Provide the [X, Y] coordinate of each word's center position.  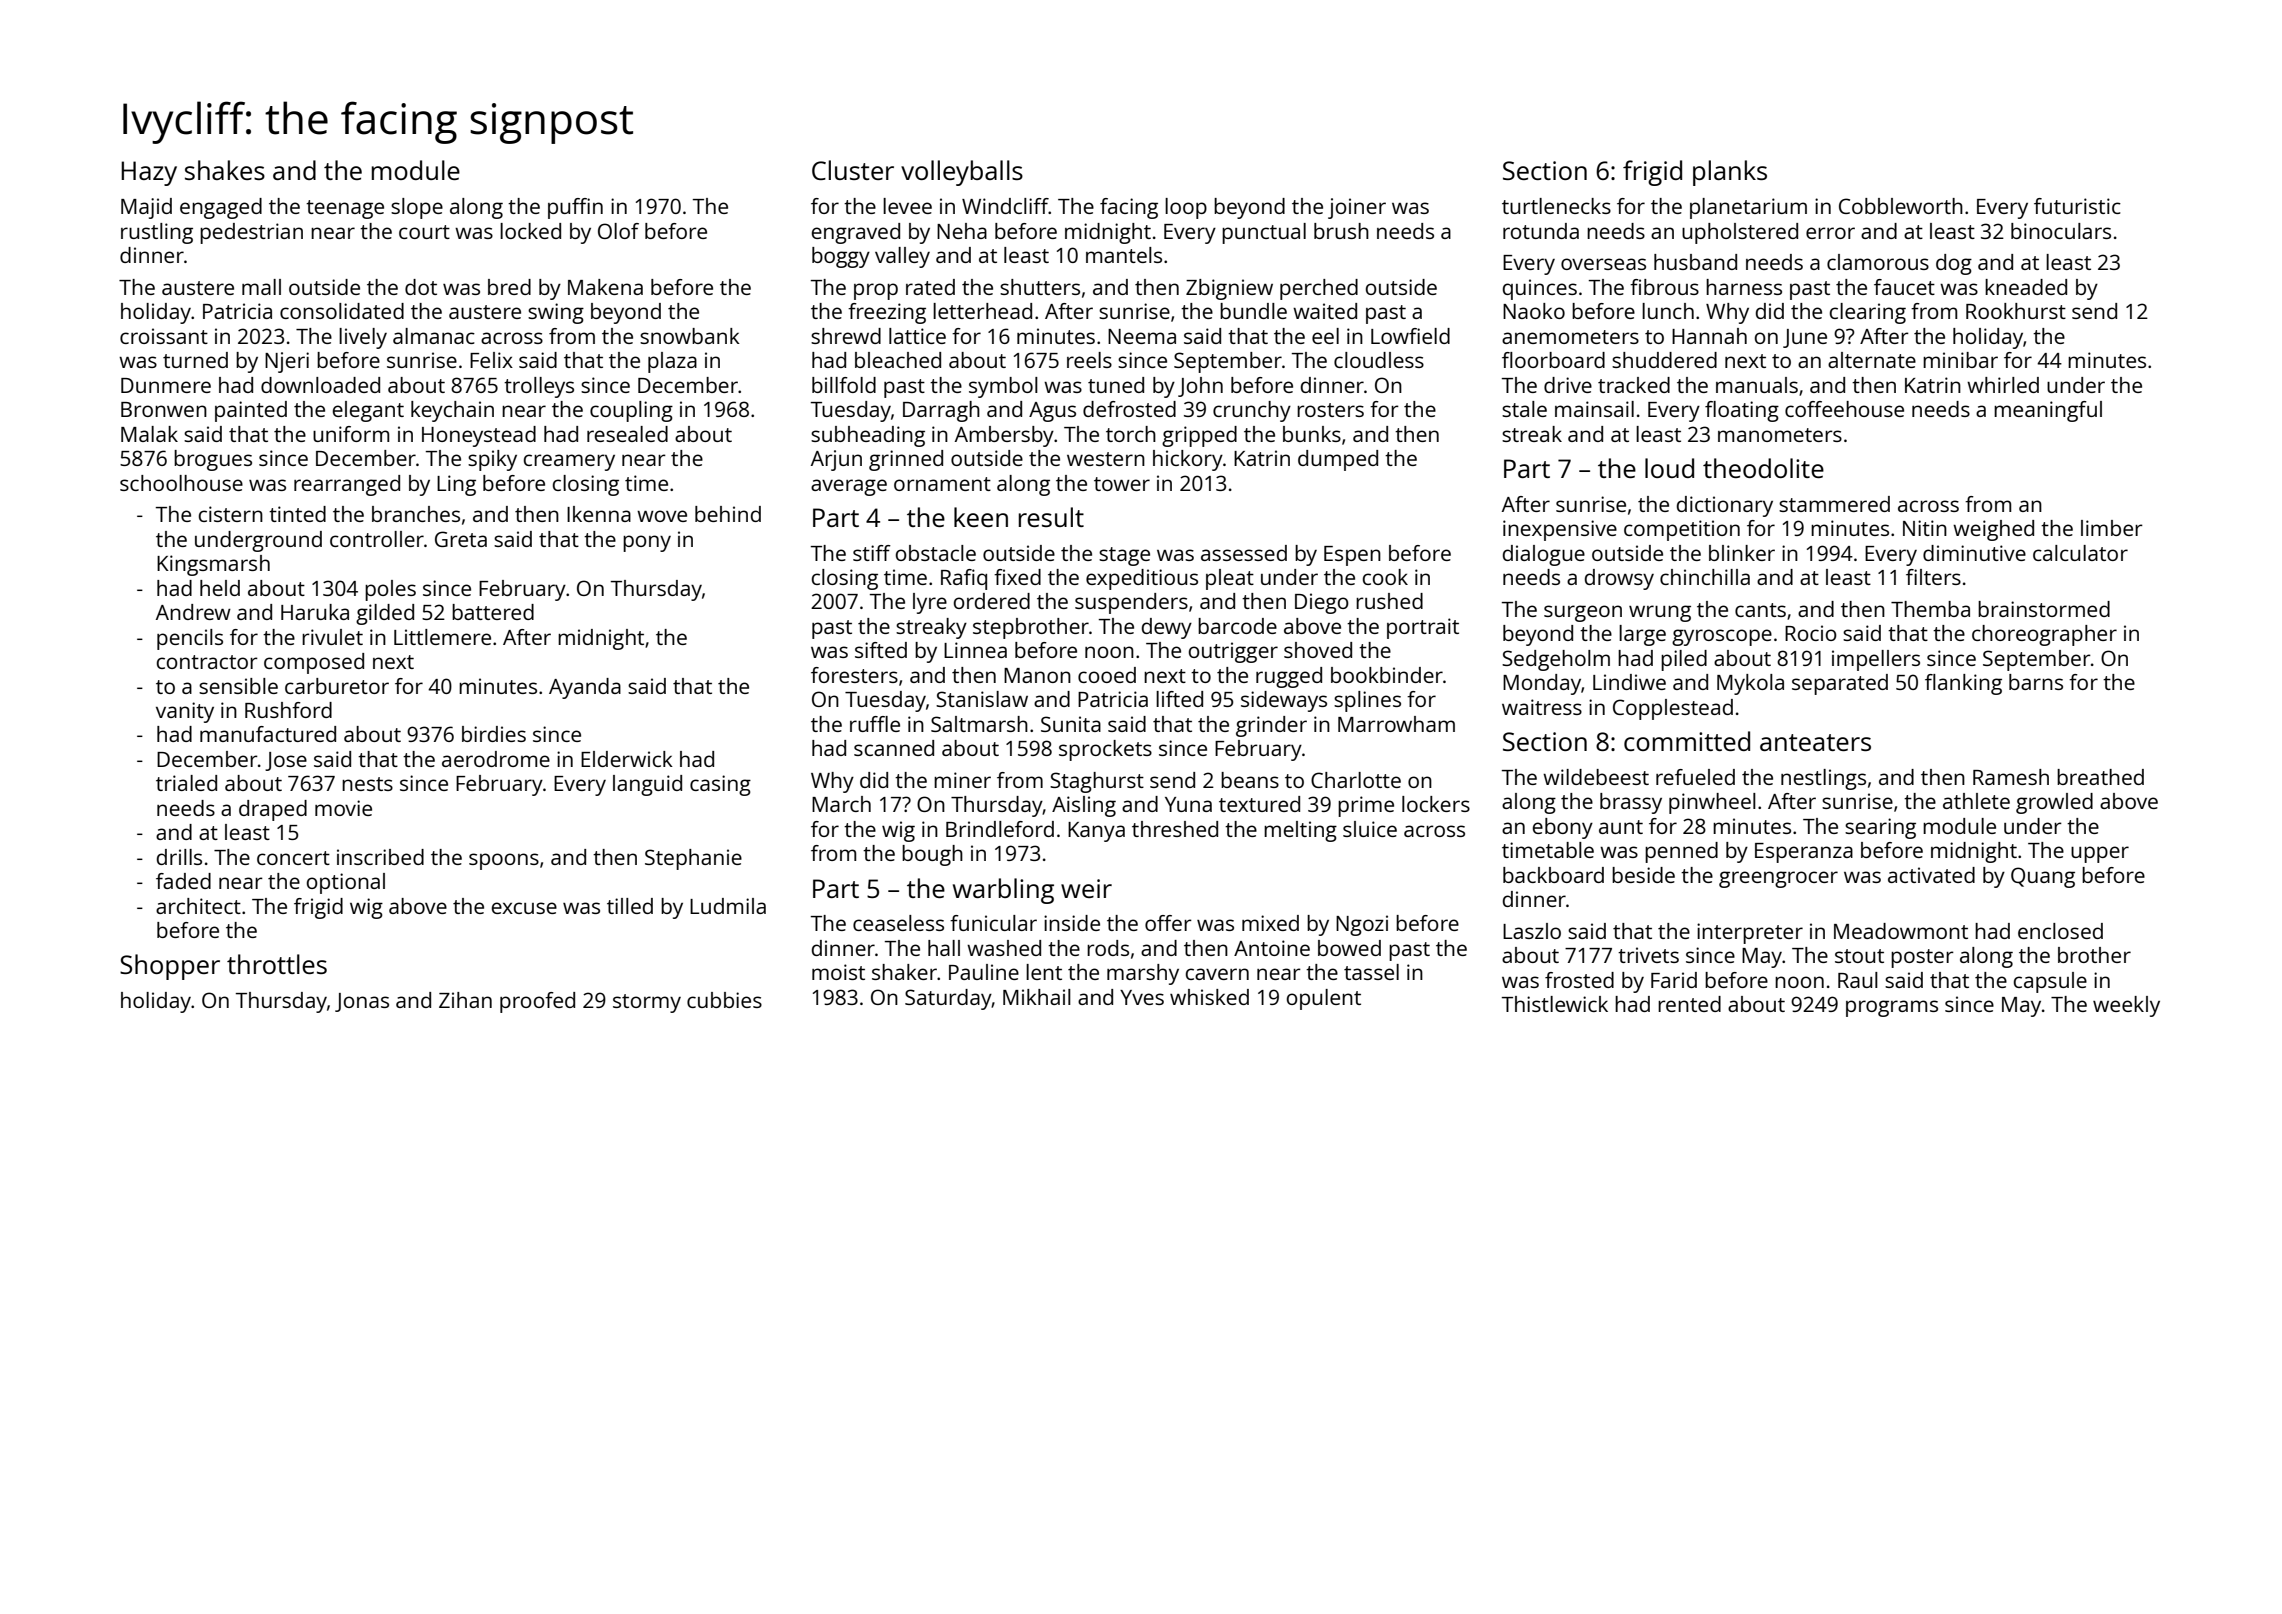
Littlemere [442, 637]
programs [1892, 1008]
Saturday [948, 999]
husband [1695, 262]
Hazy [149, 173]
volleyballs [962, 173]
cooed [1107, 675]
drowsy [1619, 579]
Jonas [362, 1002]
